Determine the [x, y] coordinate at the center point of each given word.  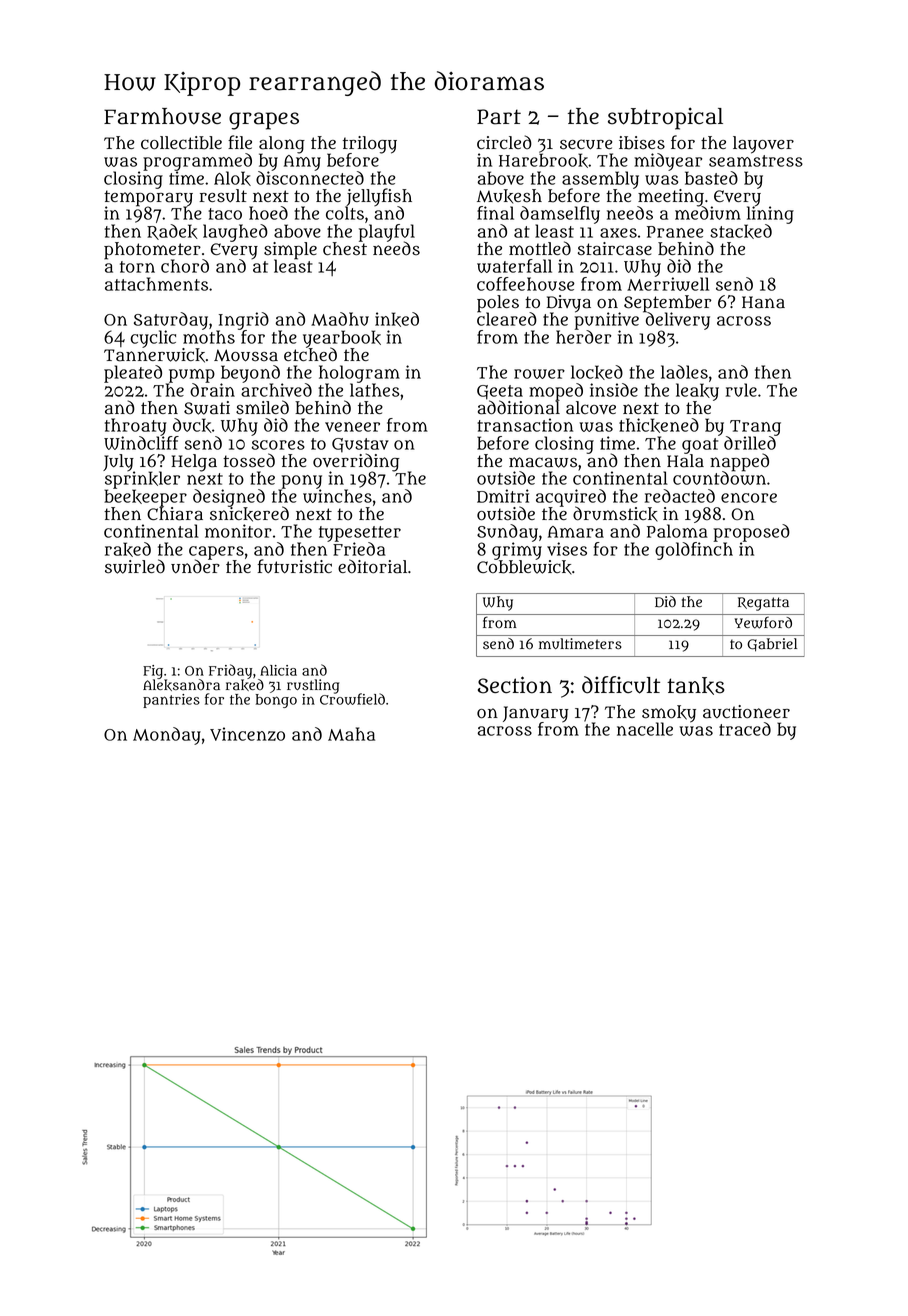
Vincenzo [247, 734]
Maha [351, 734]
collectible [181, 143]
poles [498, 304]
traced [745, 729]
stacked [741, 231]
